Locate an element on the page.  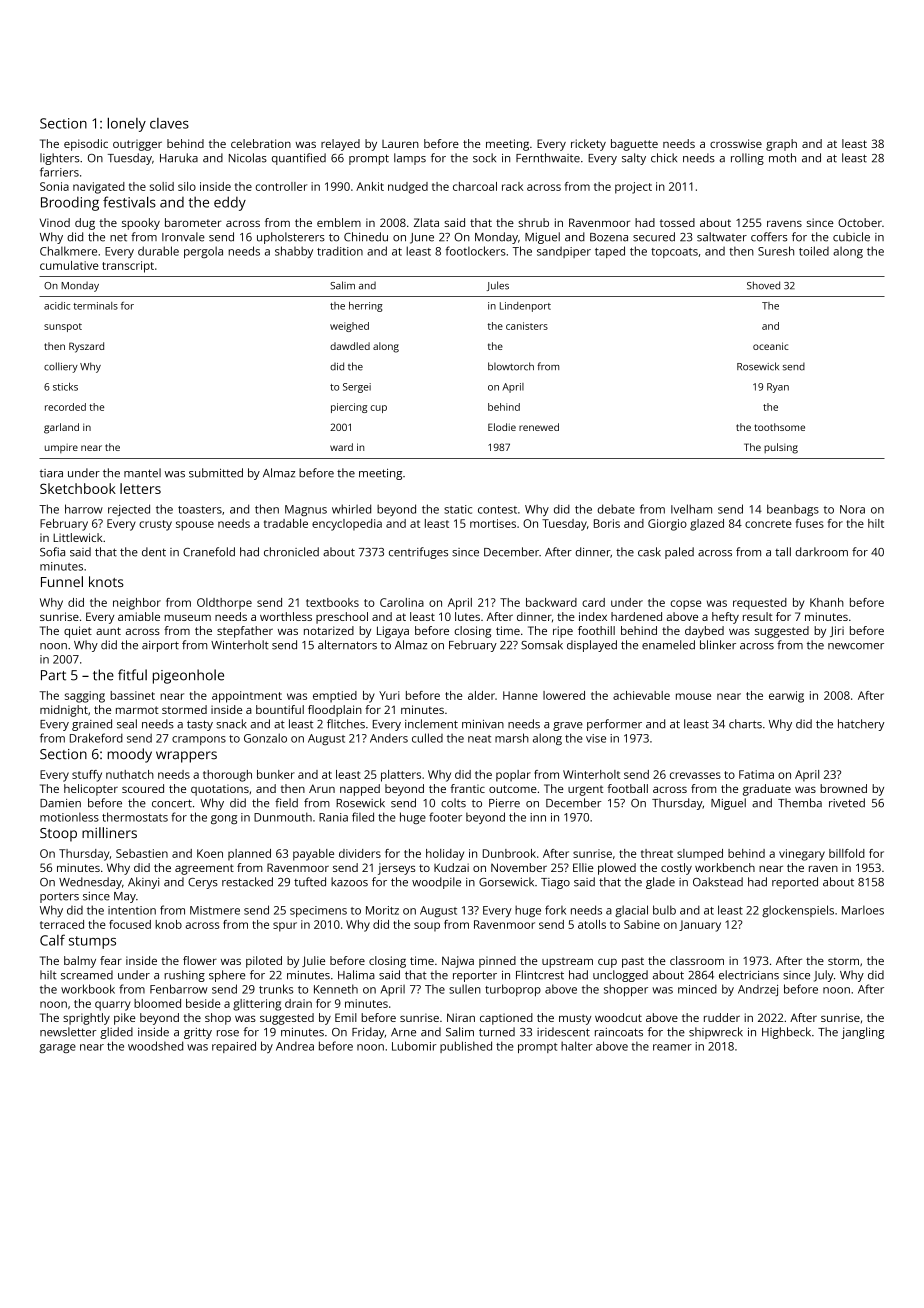
glockenspiels is located at coordinates (798, 911).
